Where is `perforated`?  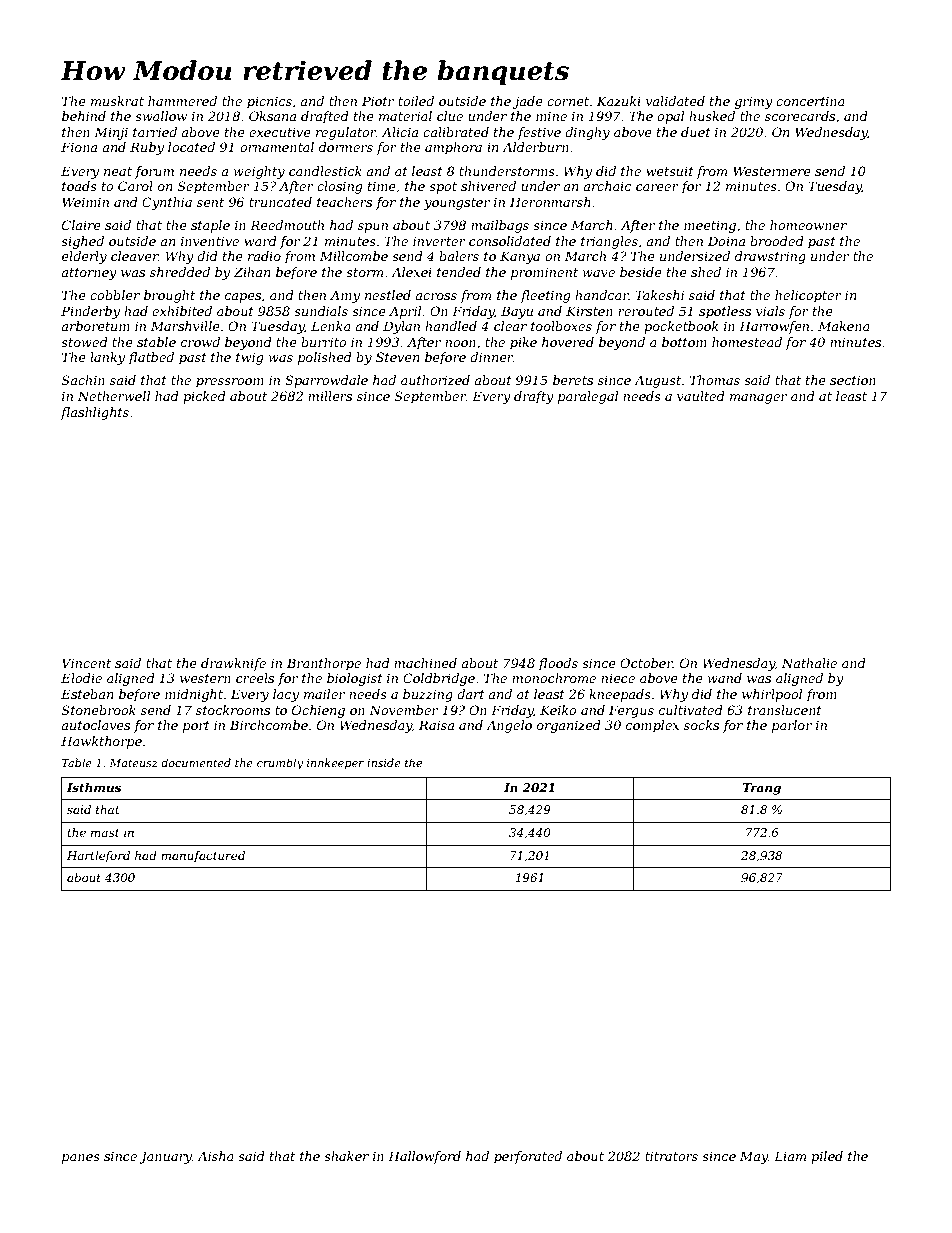
perforated is located at coordinates (528, 1157).
